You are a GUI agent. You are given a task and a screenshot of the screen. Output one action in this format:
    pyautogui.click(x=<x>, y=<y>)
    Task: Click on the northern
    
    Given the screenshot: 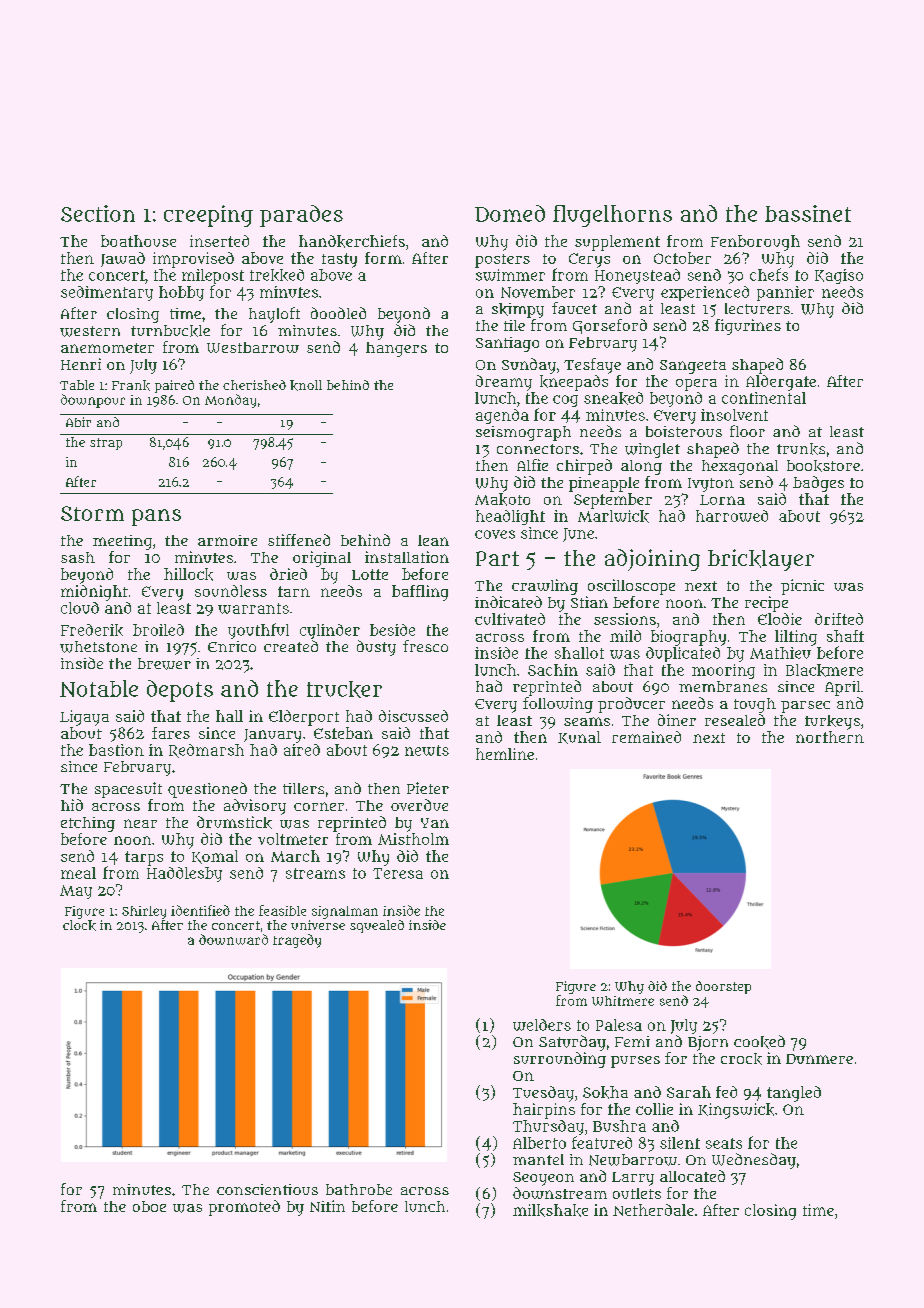 What is the action you would take?
    pyautogui.click(x=830, y=737)
